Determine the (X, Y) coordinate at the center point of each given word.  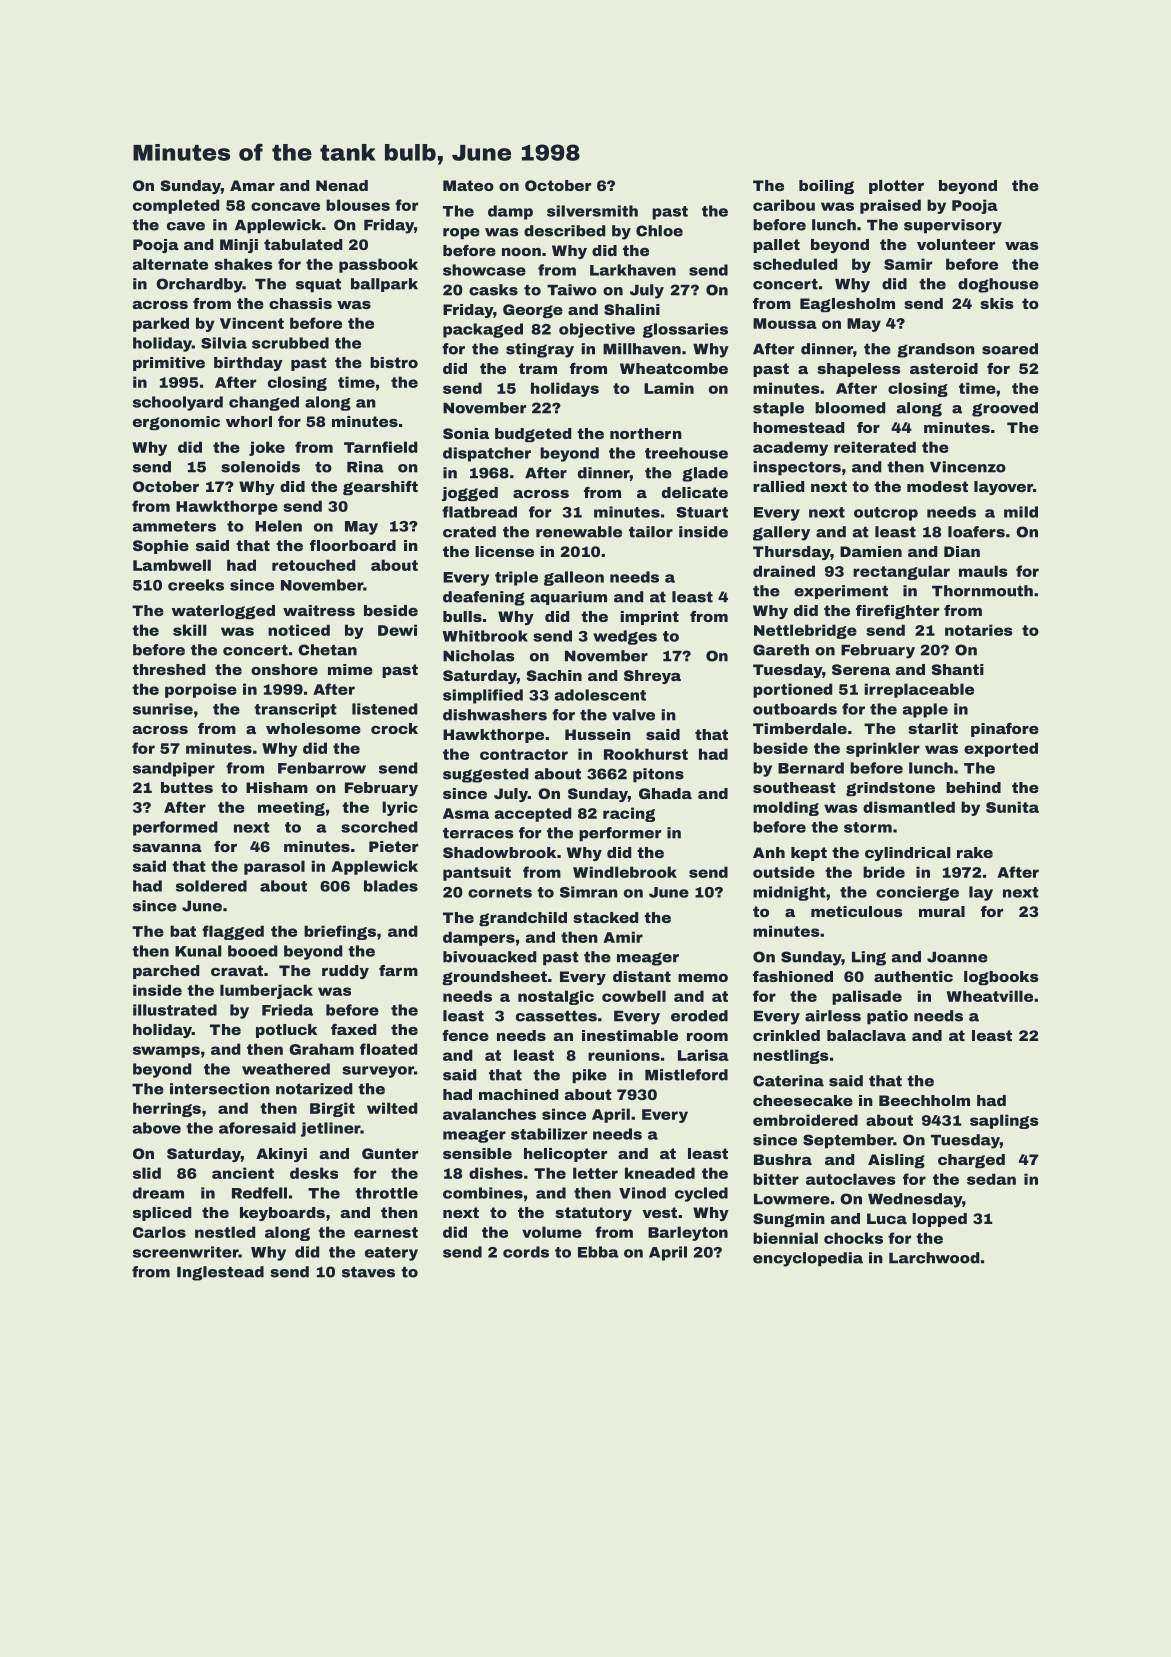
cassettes (556, 1016)
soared (1010, 349)
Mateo (468, 185)
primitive (169, 364)
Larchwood (934, 1258)
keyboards (282, 1214)
